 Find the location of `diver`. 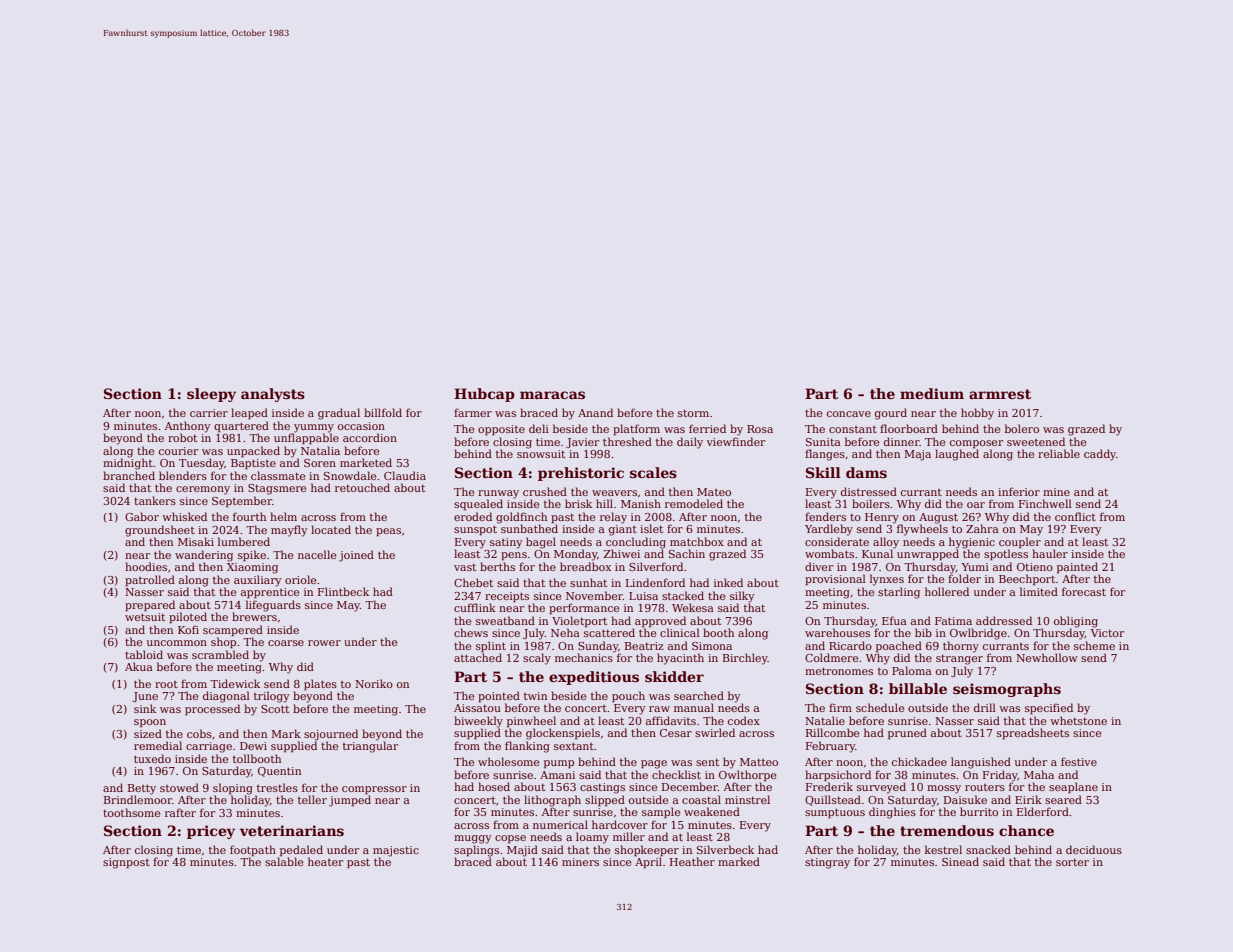

diver is located at coordinates (819, 566).
